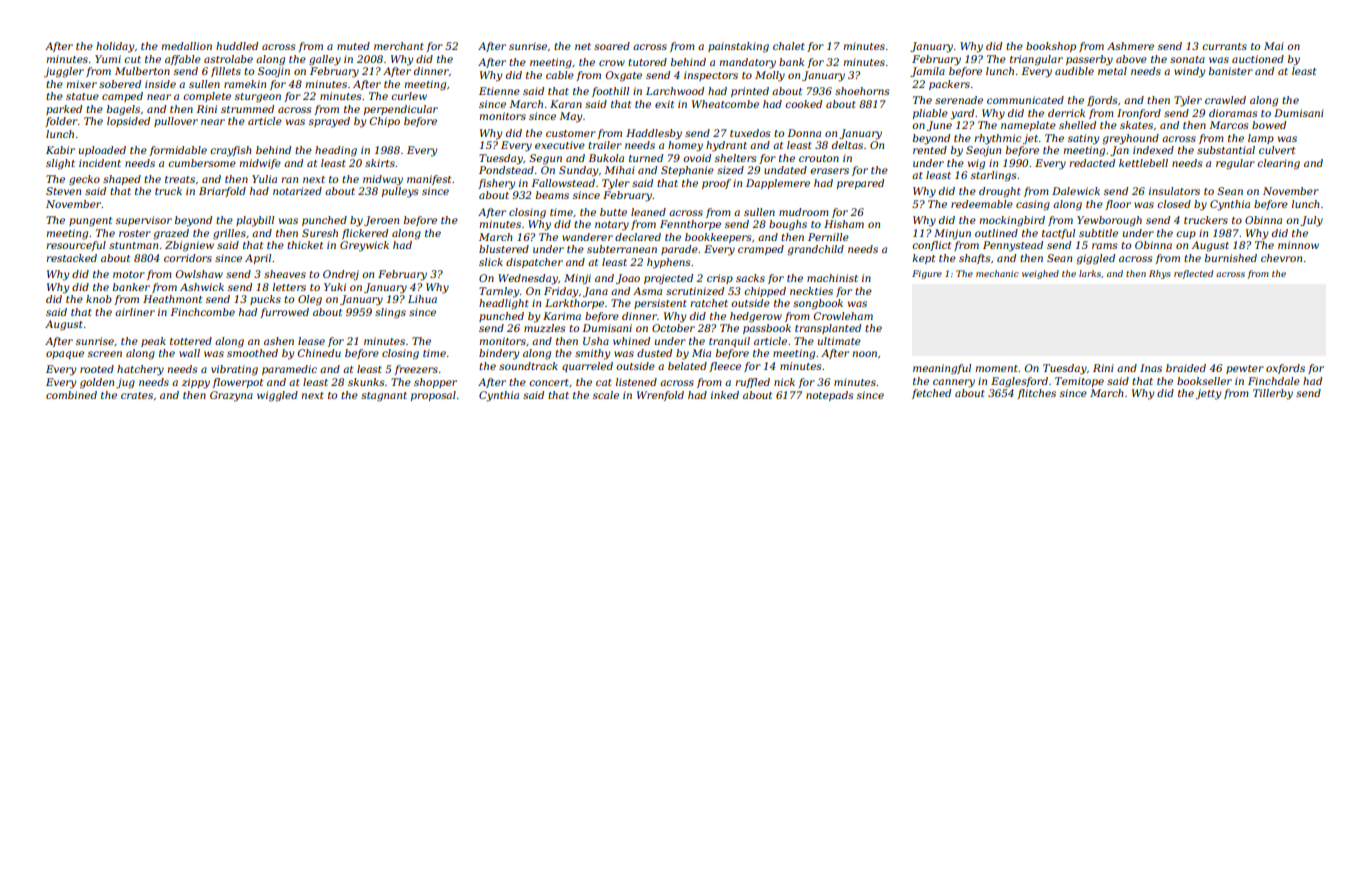 The image size is (1372, 887). I want to click on cramped, so click(761, 250).
